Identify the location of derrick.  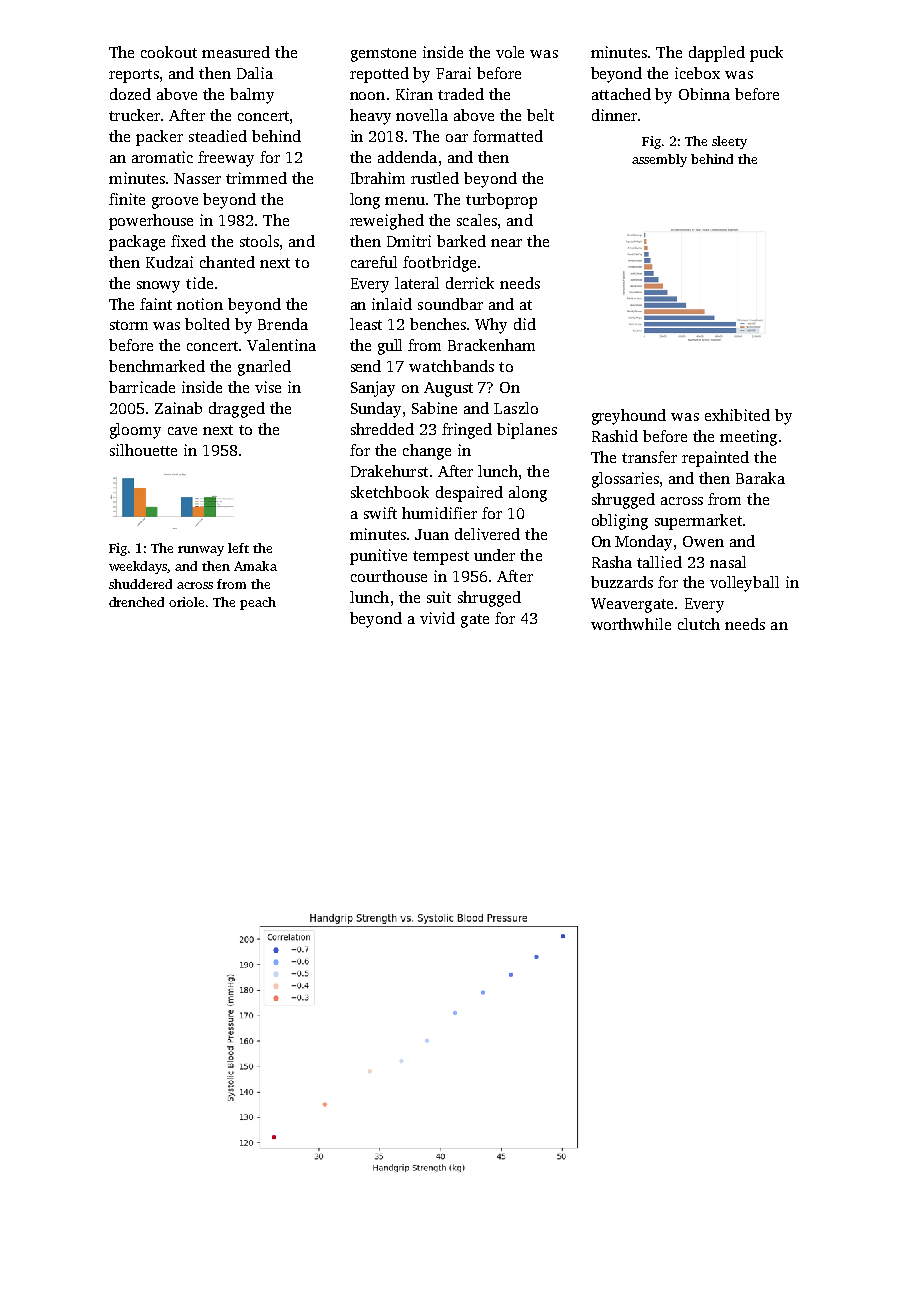
(470, 283).
